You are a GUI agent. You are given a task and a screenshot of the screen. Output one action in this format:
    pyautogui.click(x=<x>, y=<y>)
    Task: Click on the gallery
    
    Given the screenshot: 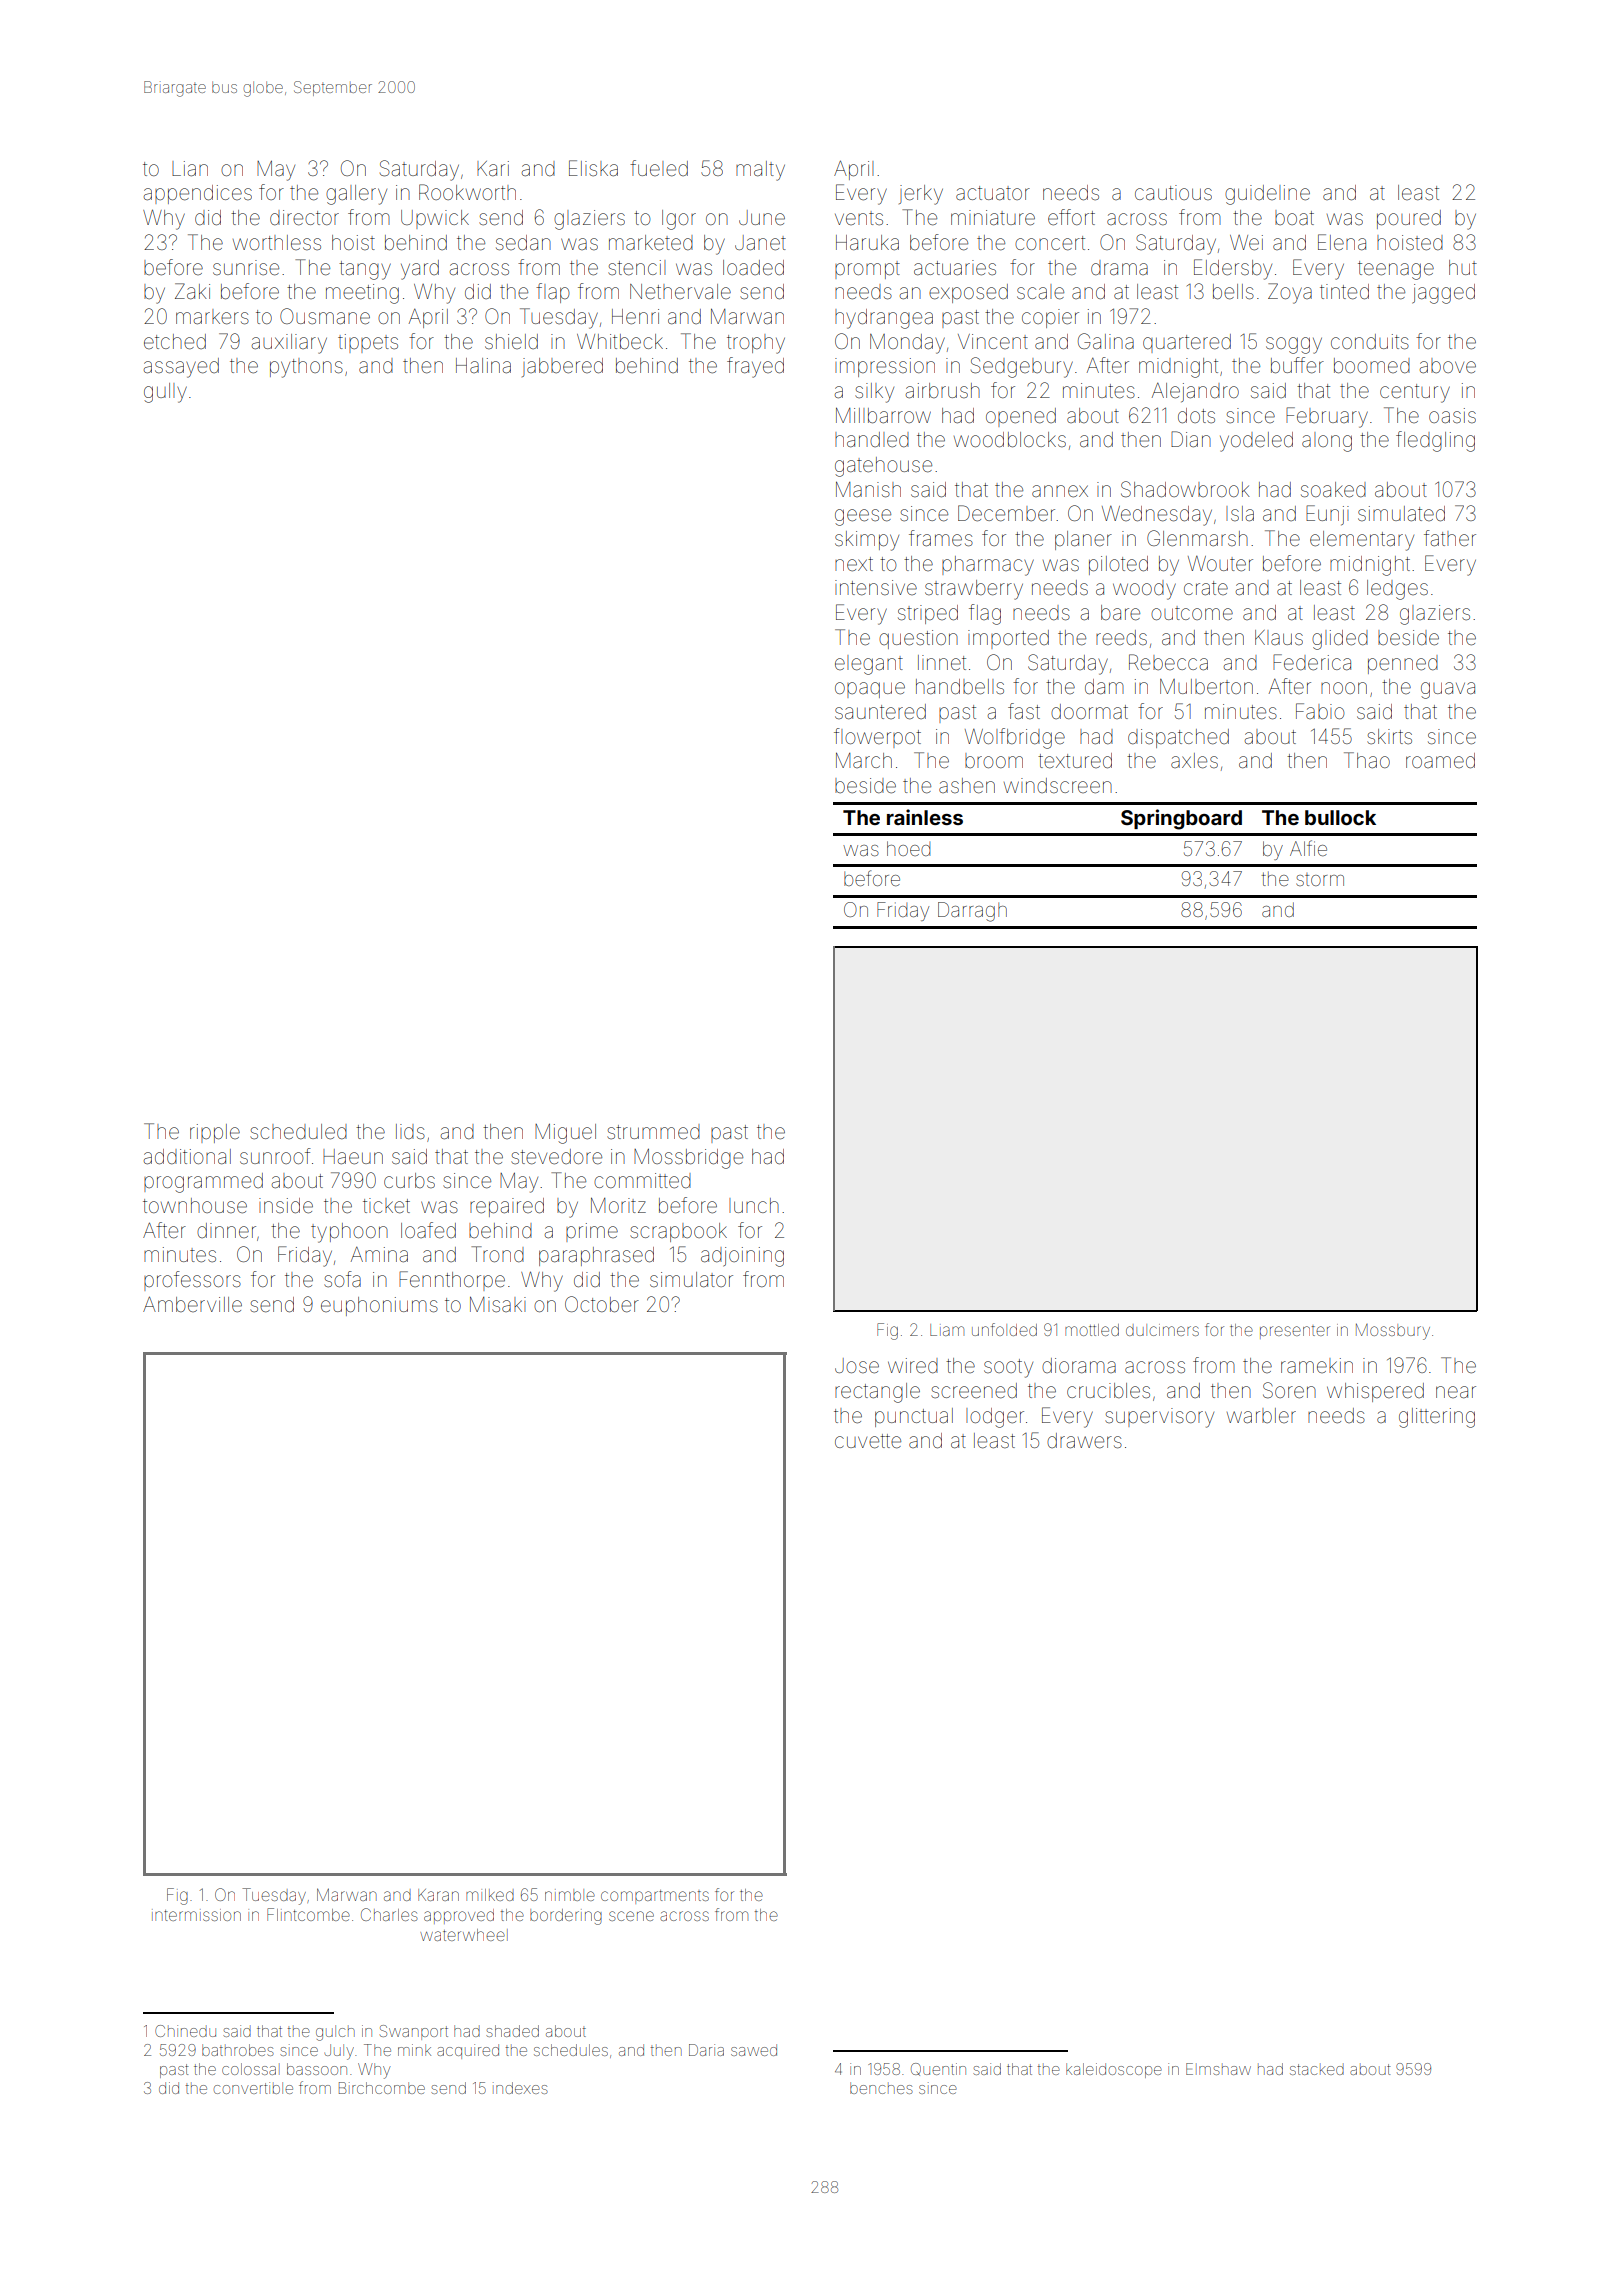 What is the action you would take?
    pyautogui.click(x=356, y=195)
